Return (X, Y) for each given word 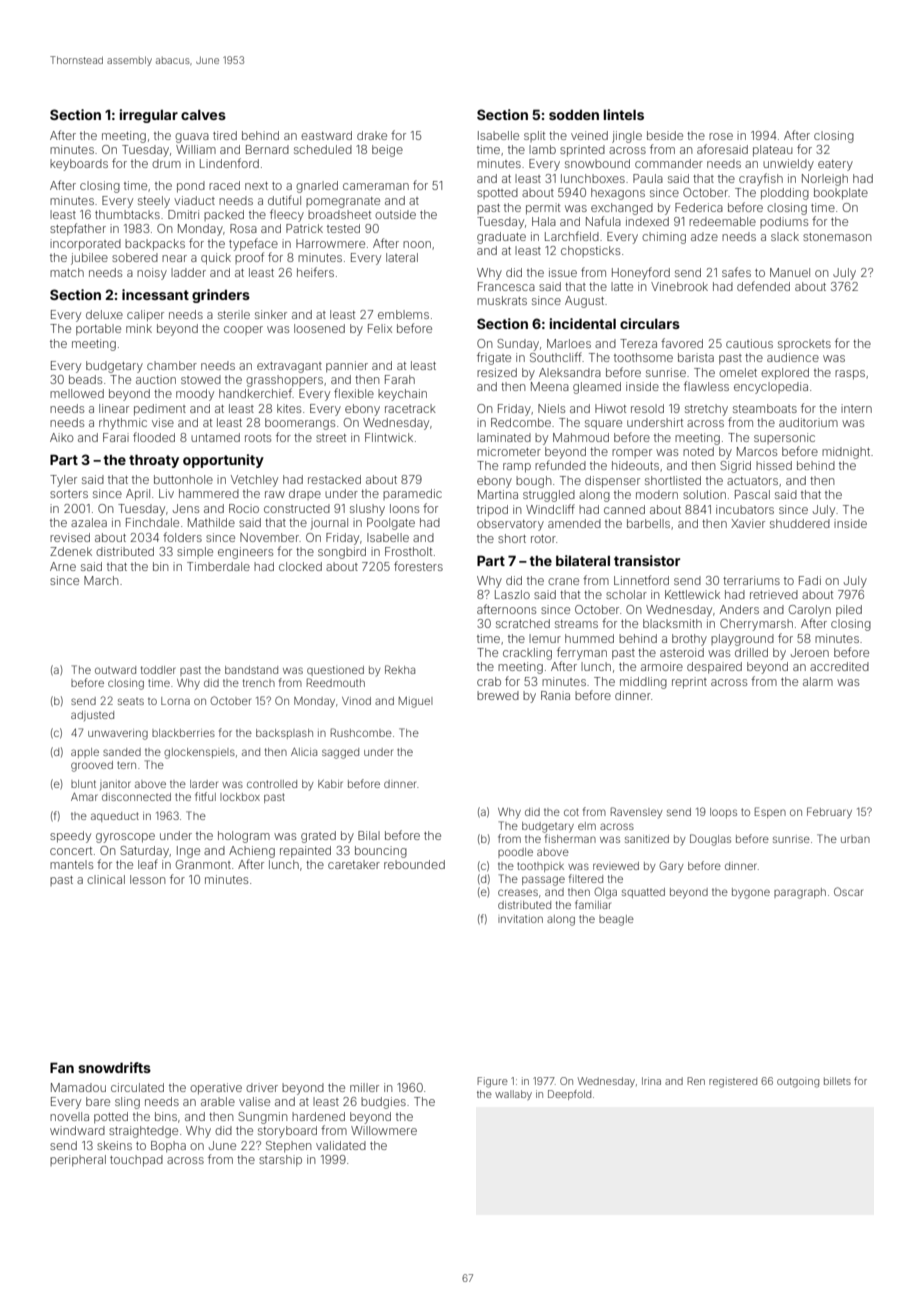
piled (849, 611)
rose (721, 136)
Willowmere (384, 1130)
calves (203, 115)
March (101, 580)
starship (280, 1161)
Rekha (400, 669)
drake (372, 135)
